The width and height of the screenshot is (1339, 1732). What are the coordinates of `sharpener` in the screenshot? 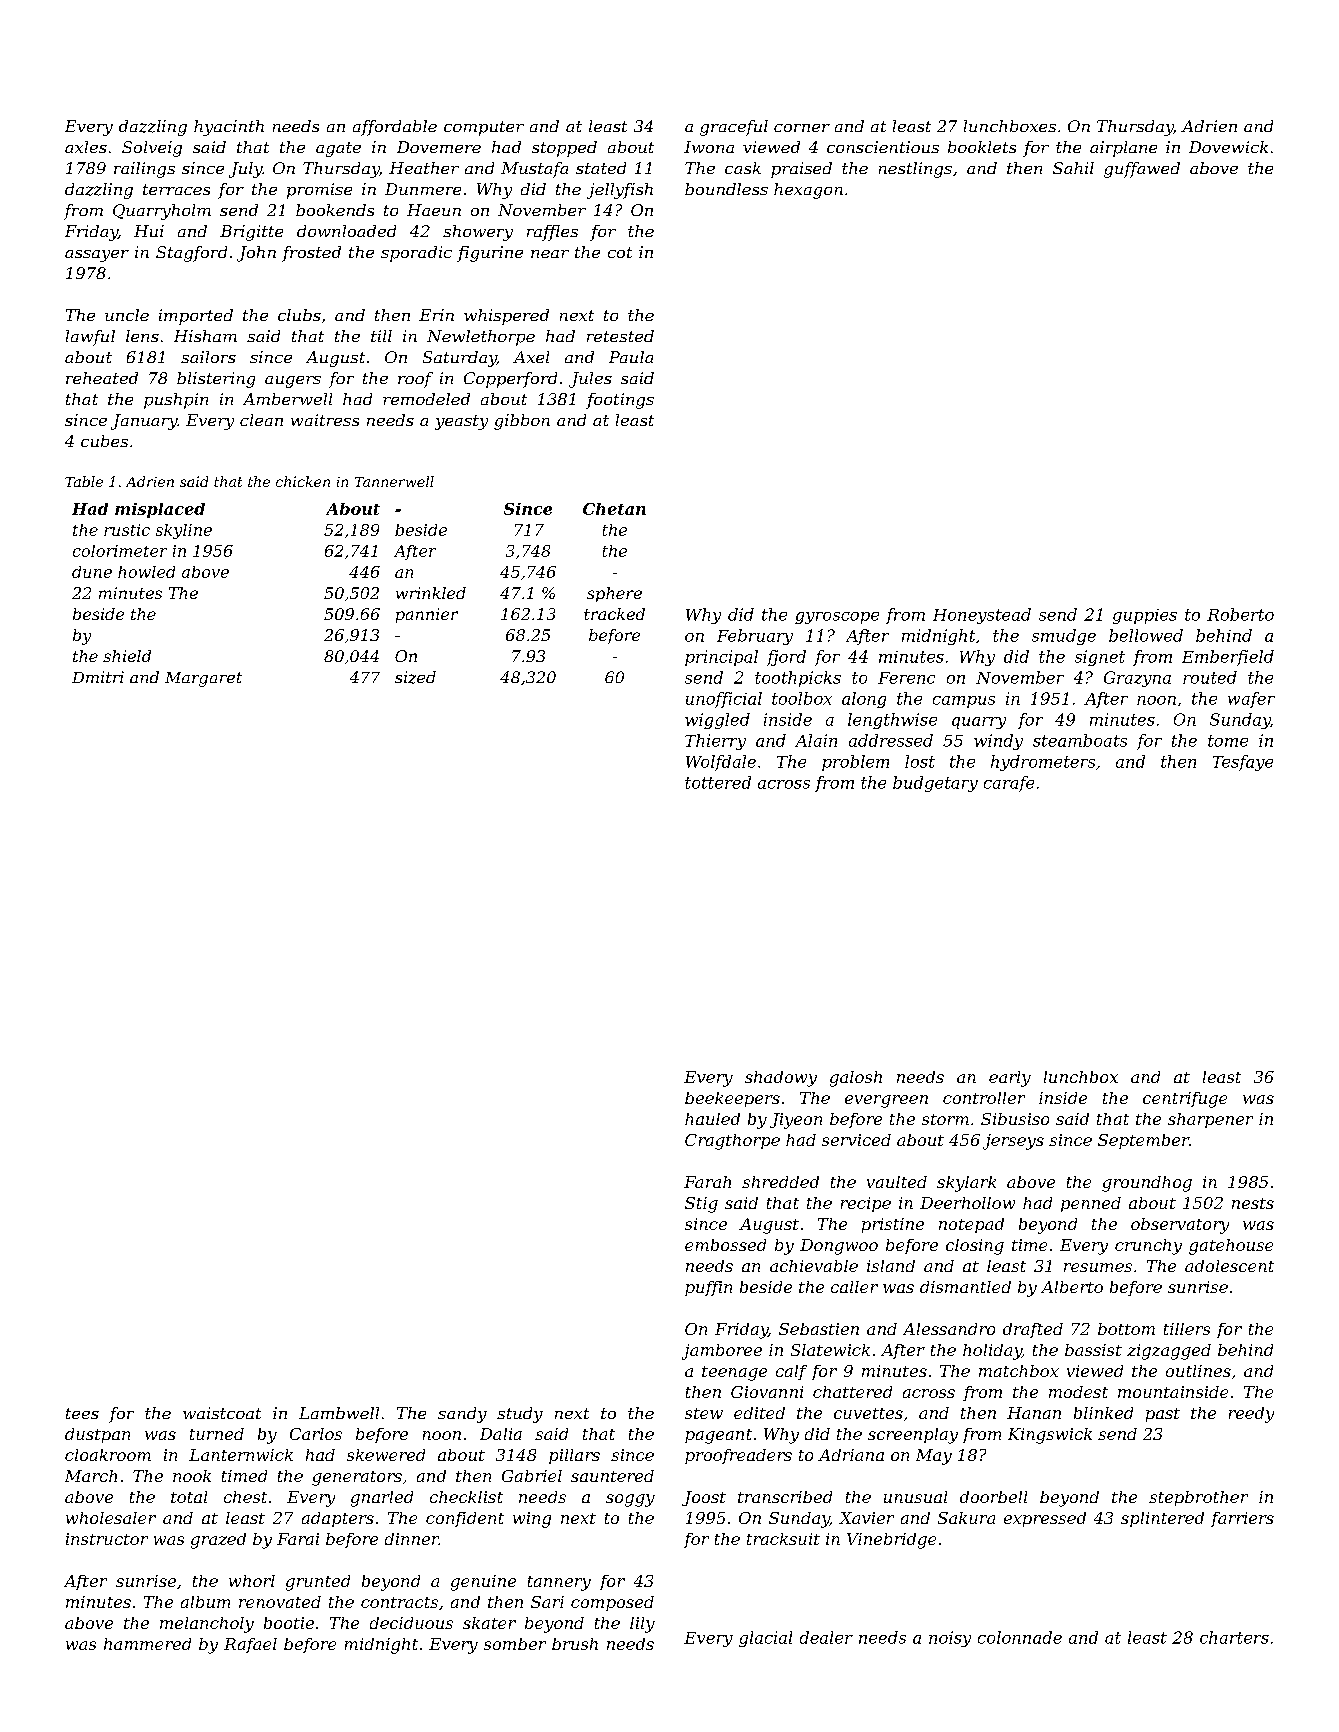 It's located at (1210, 1120).
